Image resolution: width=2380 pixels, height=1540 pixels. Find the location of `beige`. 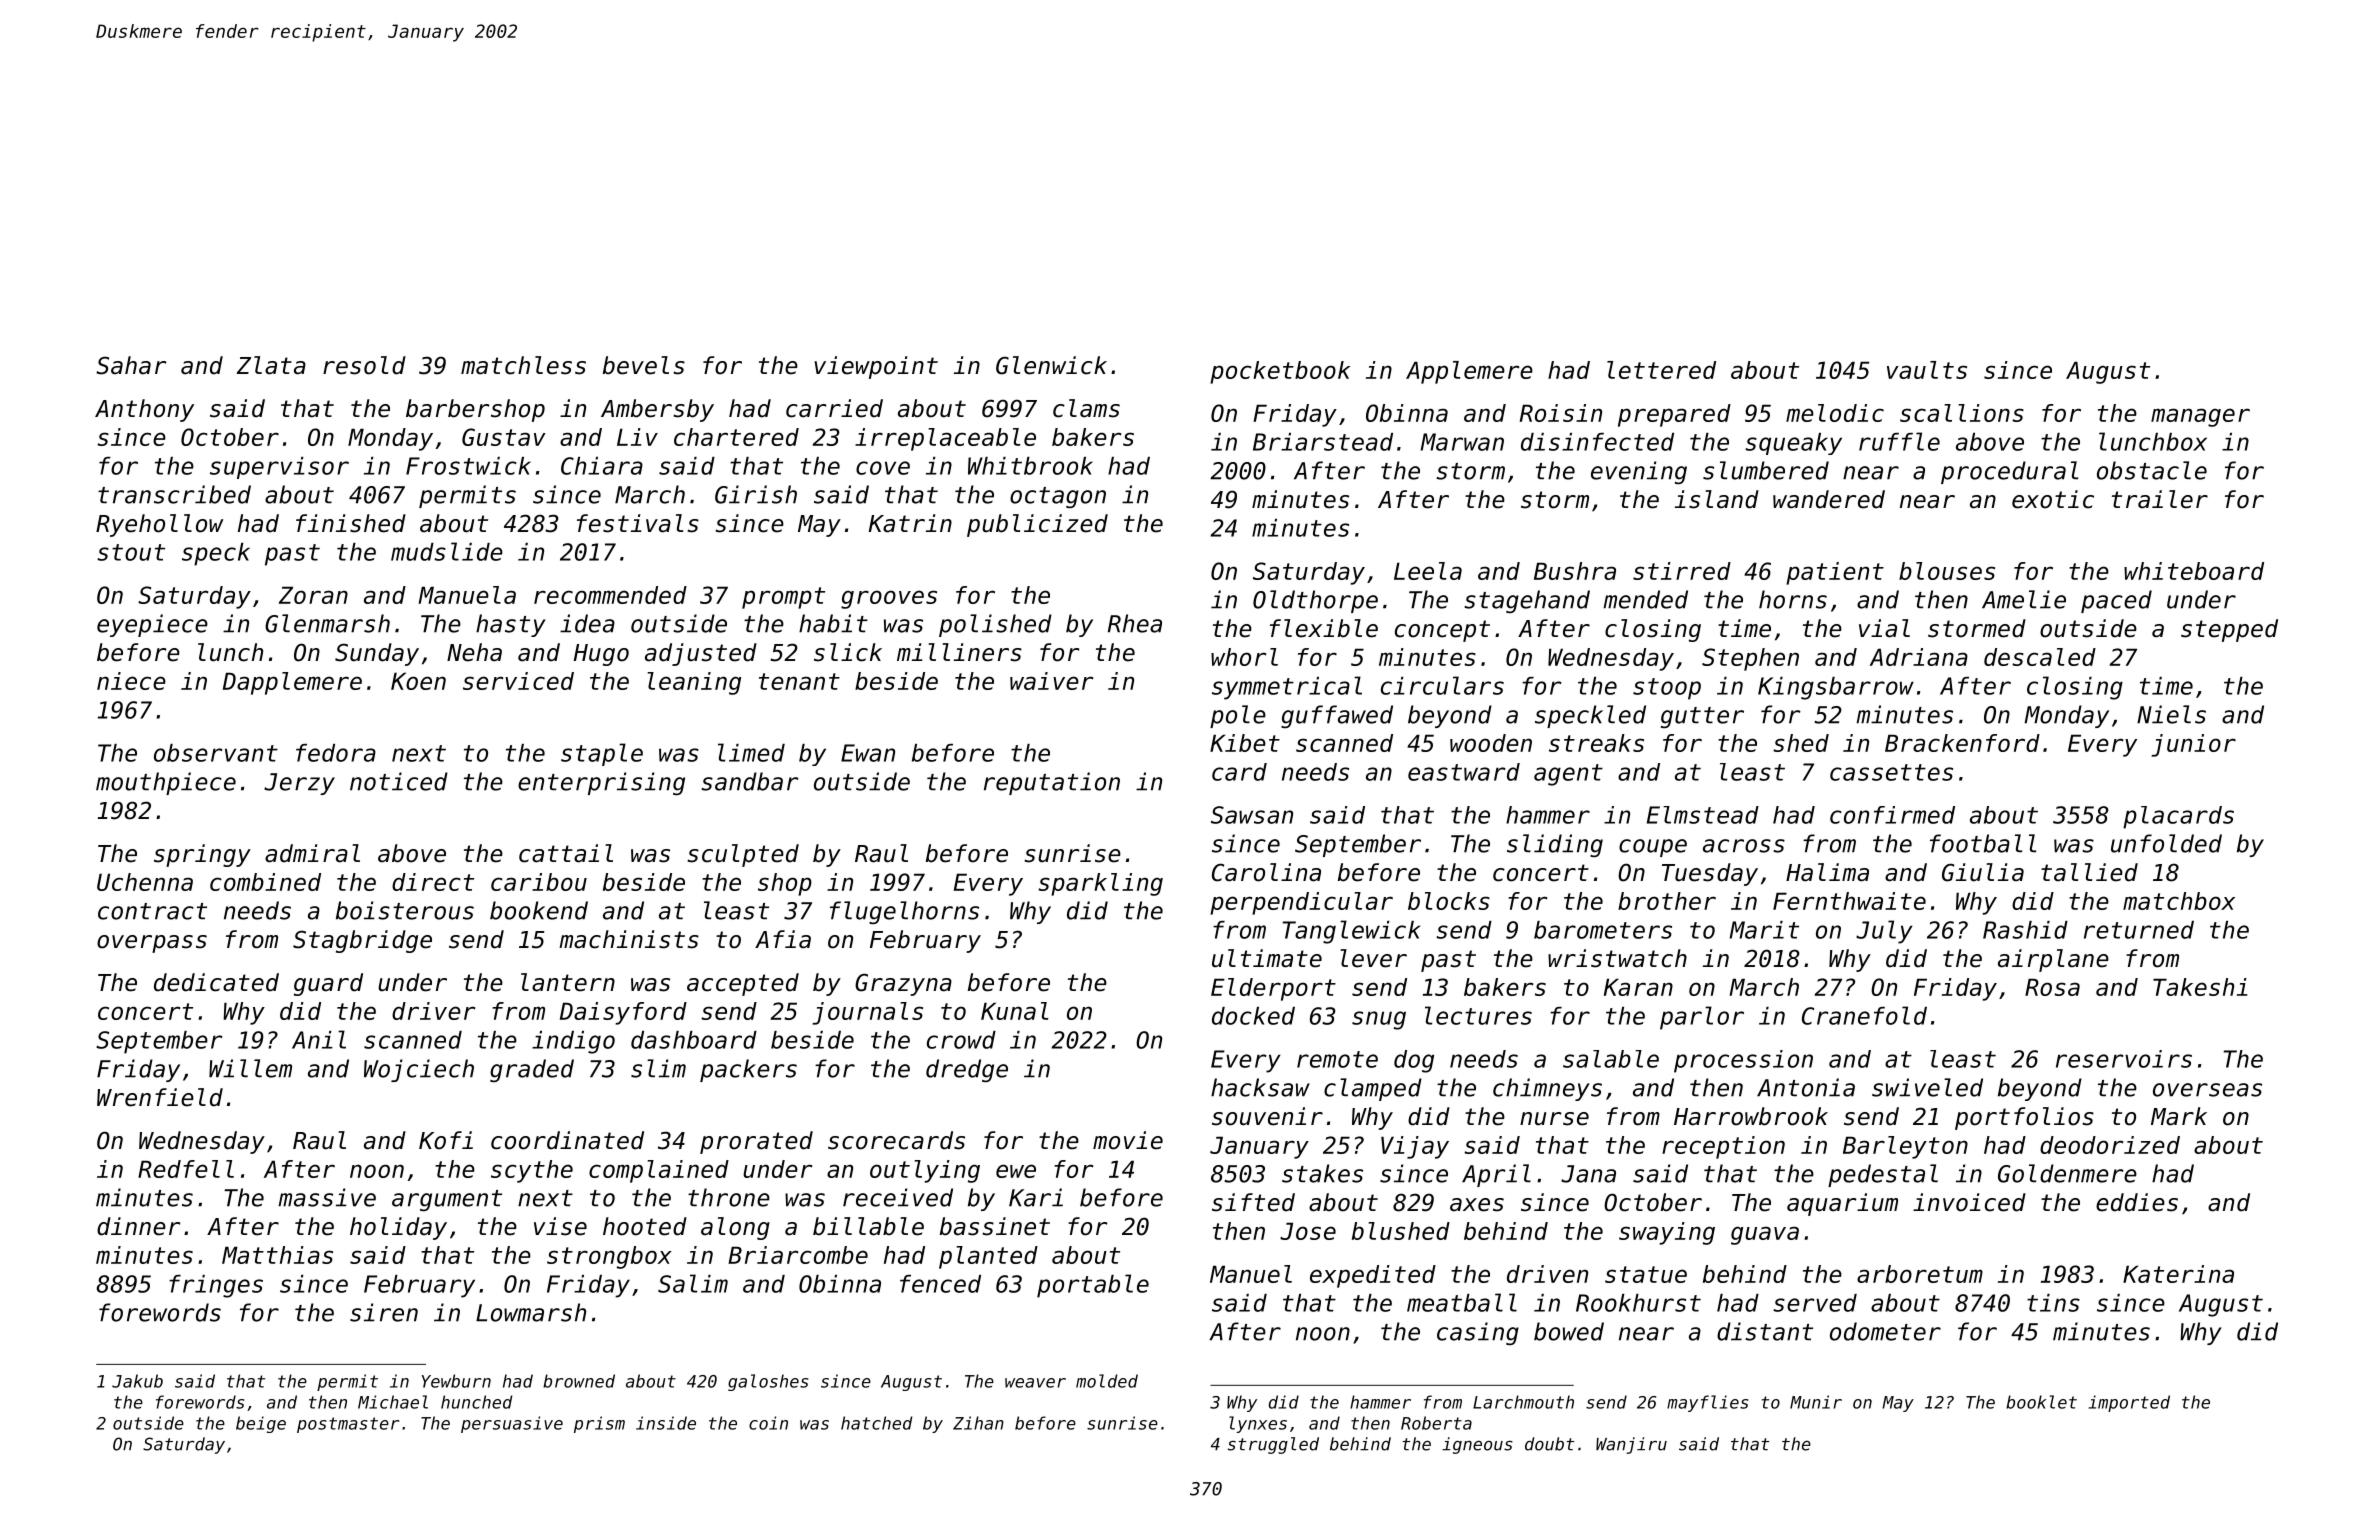

beige is located at coordinates (261, 1424).
